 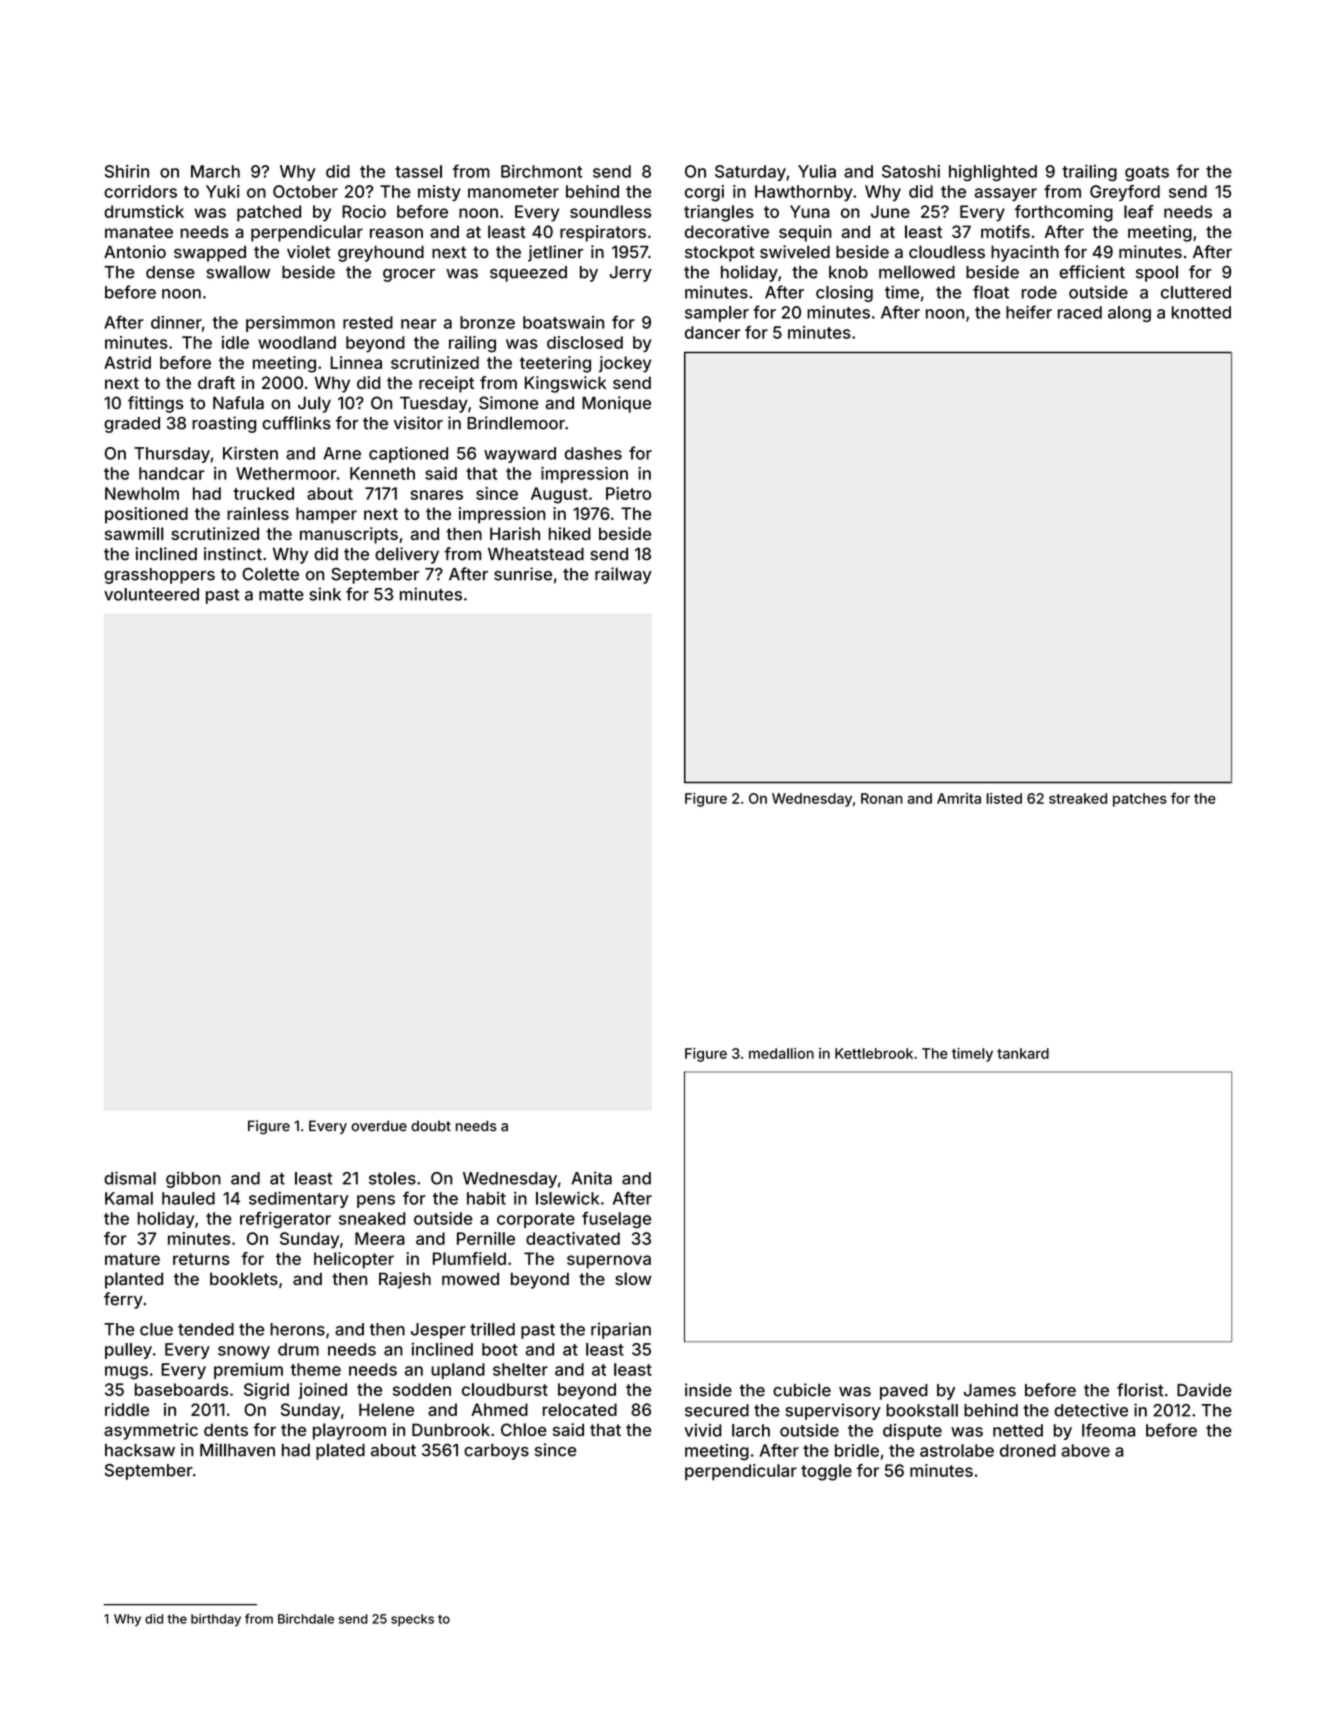 What do you see at coordinates (1080, 312) in the screenshot?
I see `raced` at bounding box center [1080, 312].
